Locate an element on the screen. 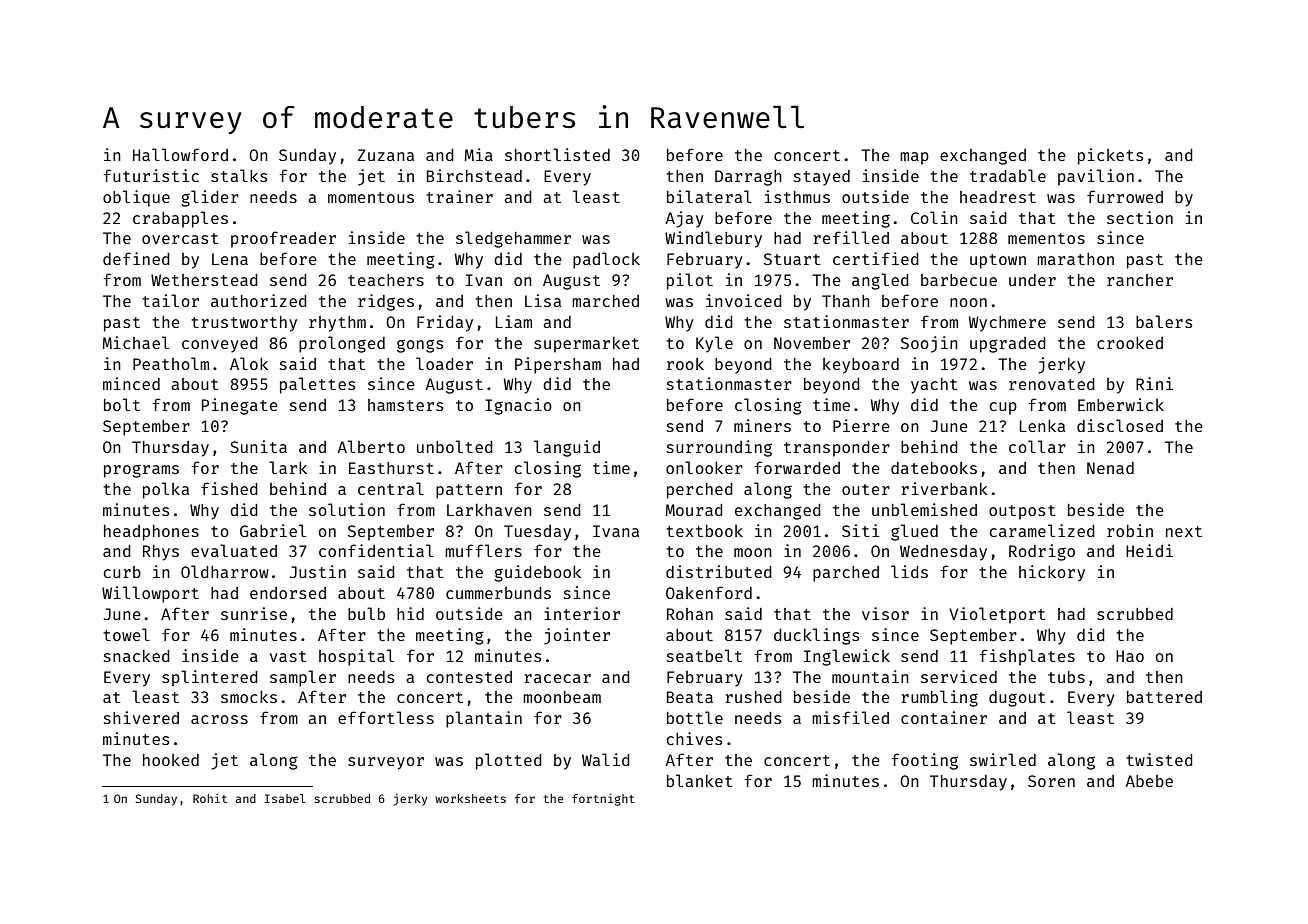 The height and width of the screenshot is (924, 1308). bilateral is located at coordinates (709, 196).
